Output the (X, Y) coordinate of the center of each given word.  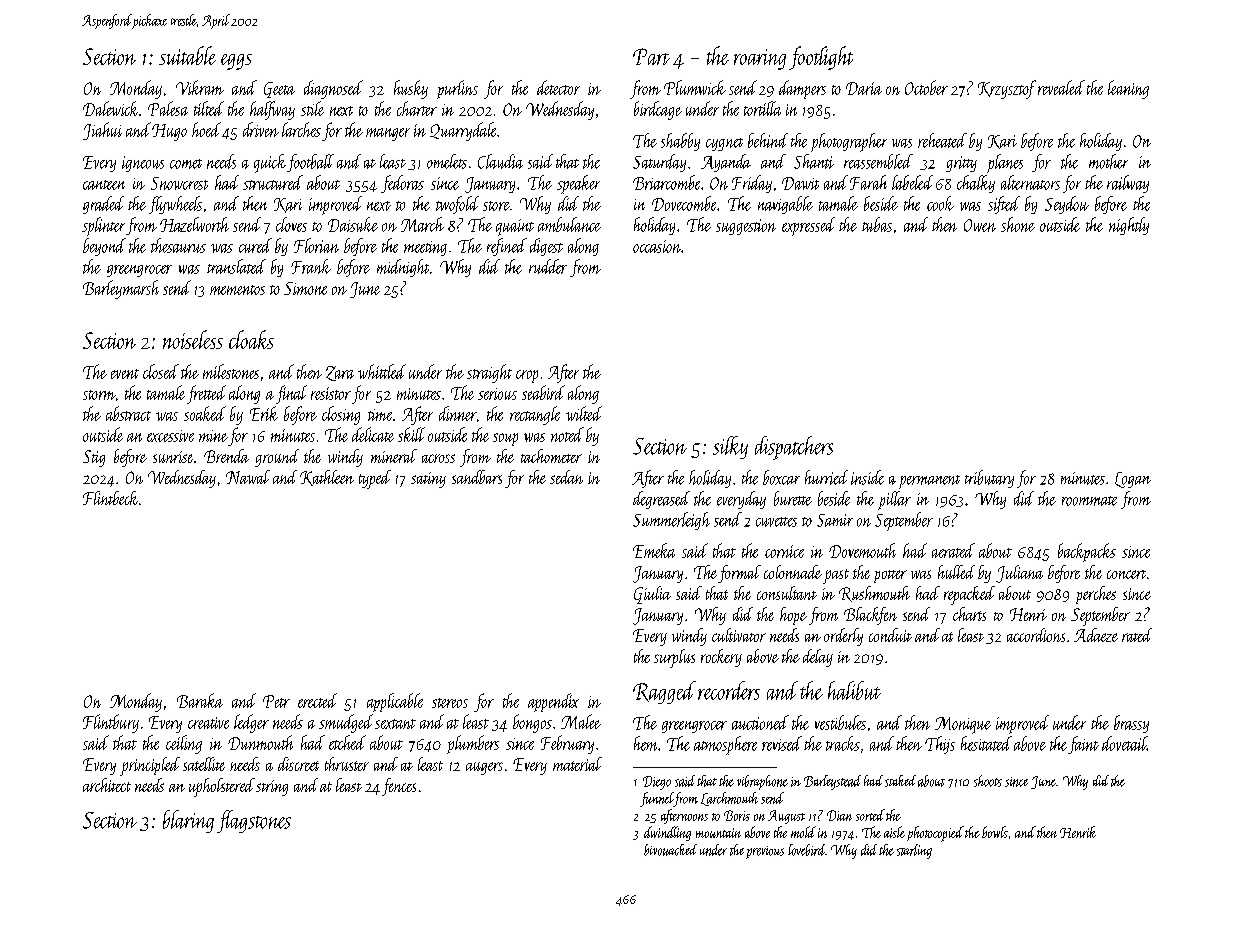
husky (411, 89)
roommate (1089, 501)
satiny (428, 480)
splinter (103, 226)
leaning (1128, 89)
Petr (276, 701)
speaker (578, 184)
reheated (942, 140)
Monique (963, 725)
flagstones (254, 821)
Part (651, 56)
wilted (584, 413)
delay (818, 658)
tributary (989, 479)
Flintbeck (110, 498)
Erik (264, 413)
